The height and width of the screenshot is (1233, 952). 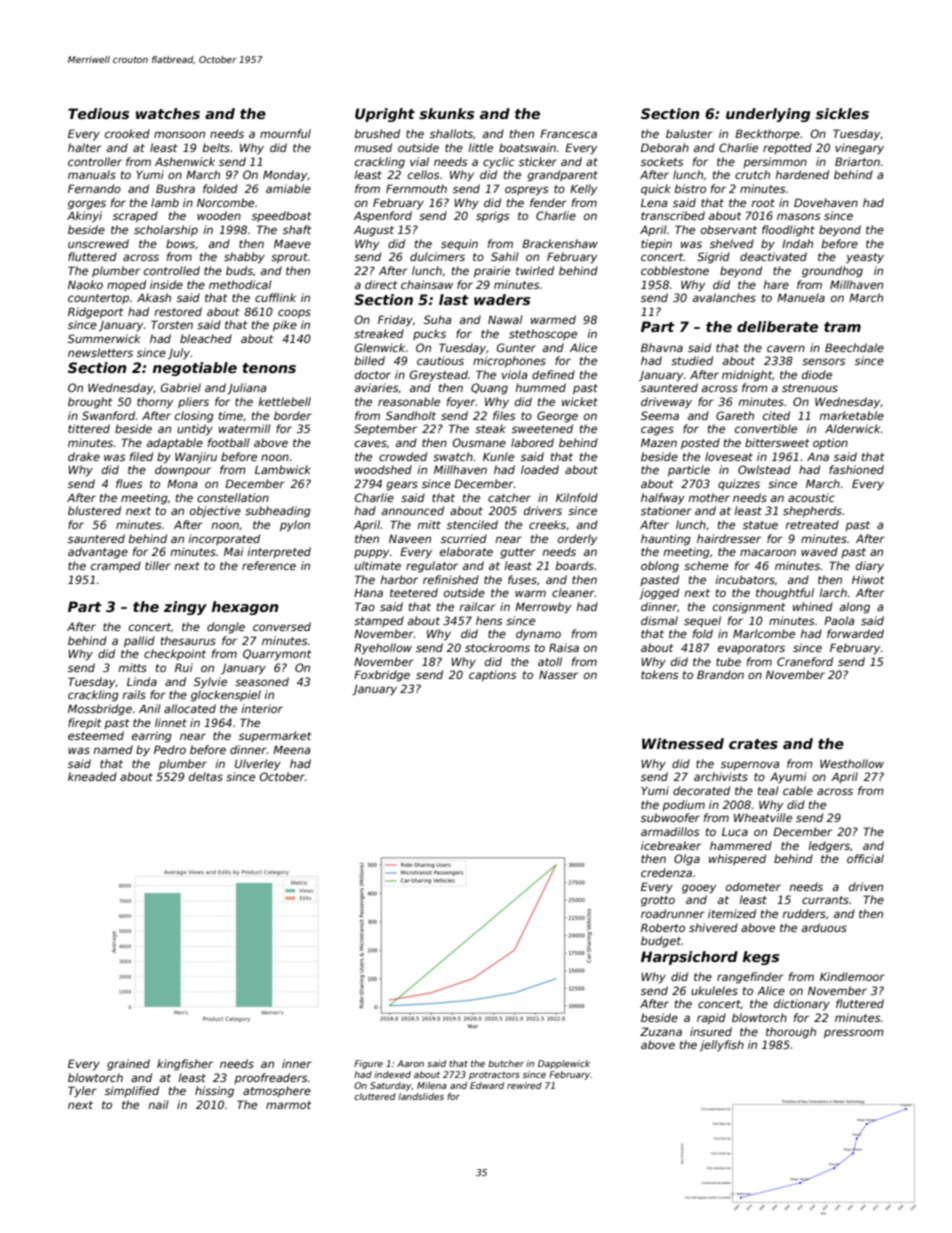 I want to click on Francesca, so click(x=568, y=133).
